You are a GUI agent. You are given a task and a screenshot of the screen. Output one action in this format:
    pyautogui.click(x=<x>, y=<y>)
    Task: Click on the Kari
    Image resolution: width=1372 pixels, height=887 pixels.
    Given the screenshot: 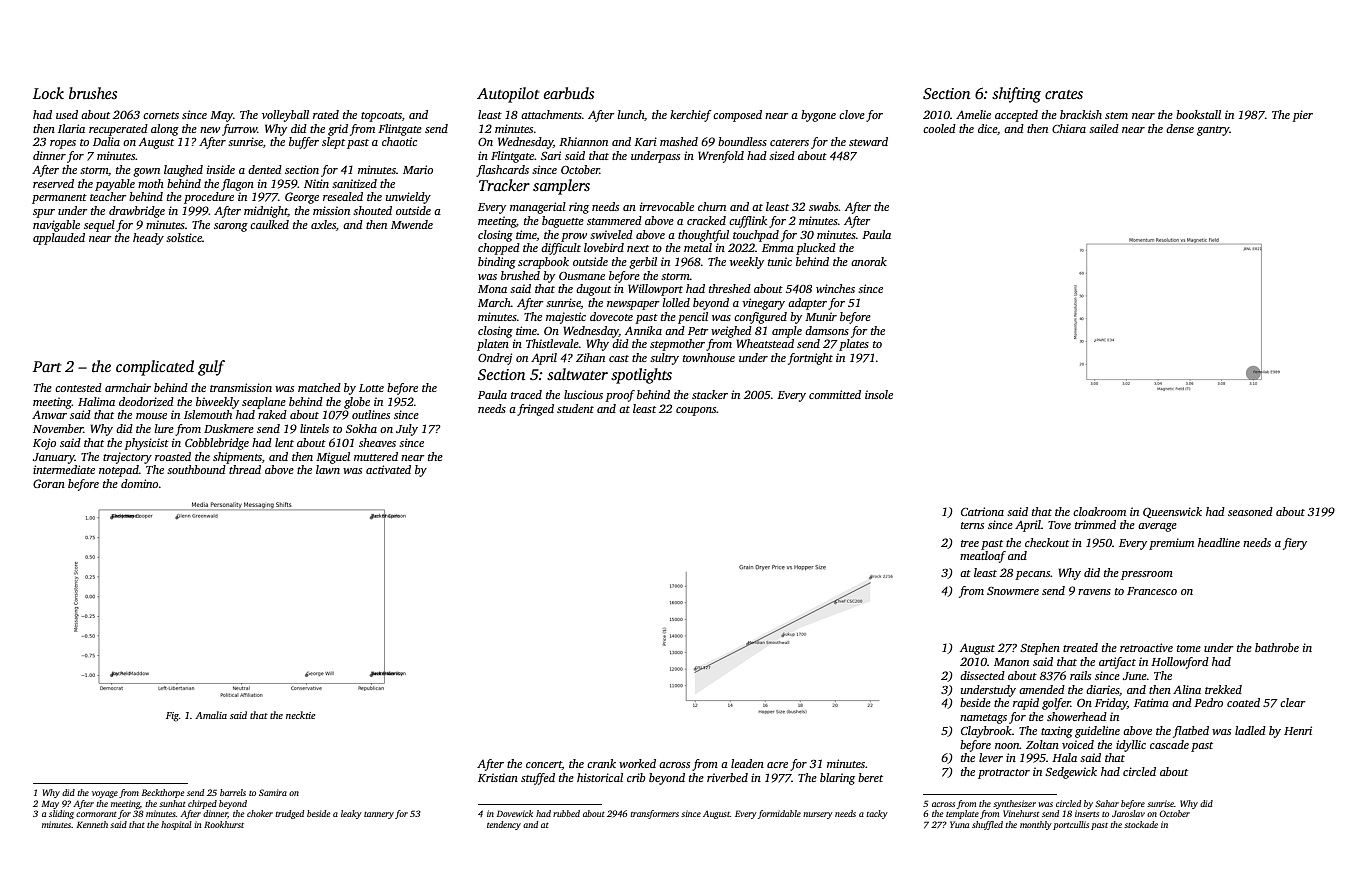 What is the action you would take?
    pyautogui.click(x=645, y=141)
